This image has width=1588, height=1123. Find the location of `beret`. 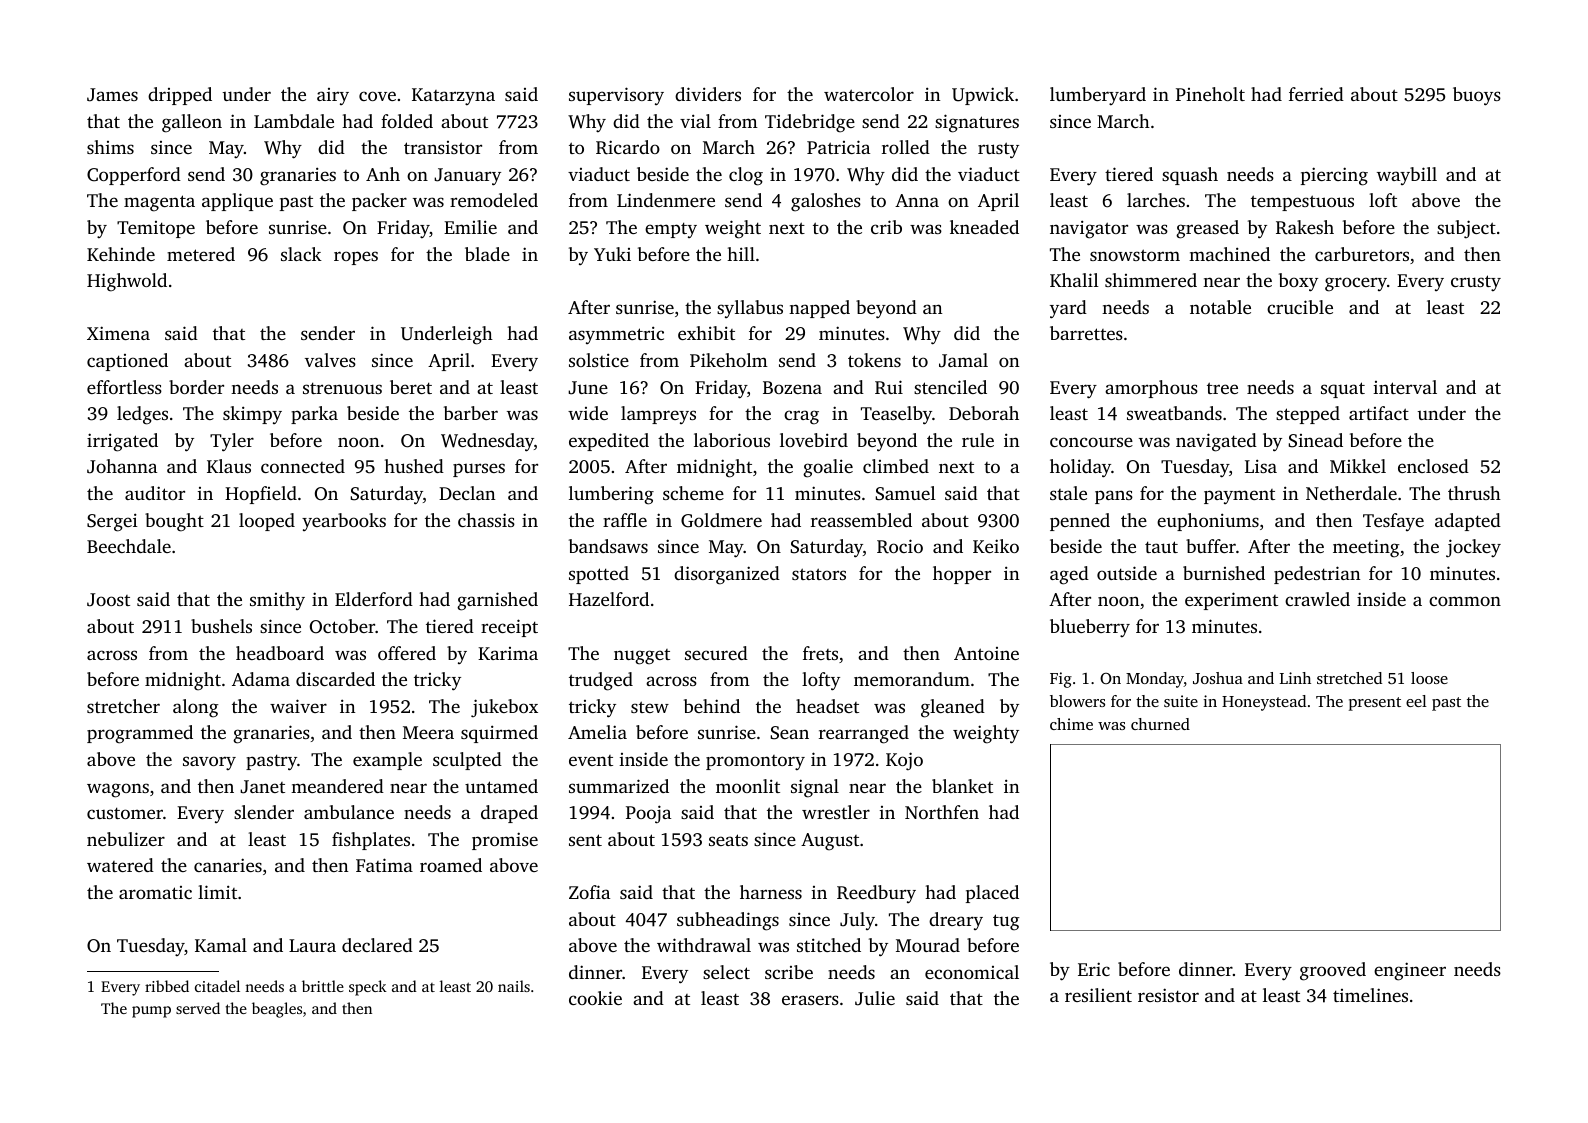

beret is located at coordinates (411, 387).
